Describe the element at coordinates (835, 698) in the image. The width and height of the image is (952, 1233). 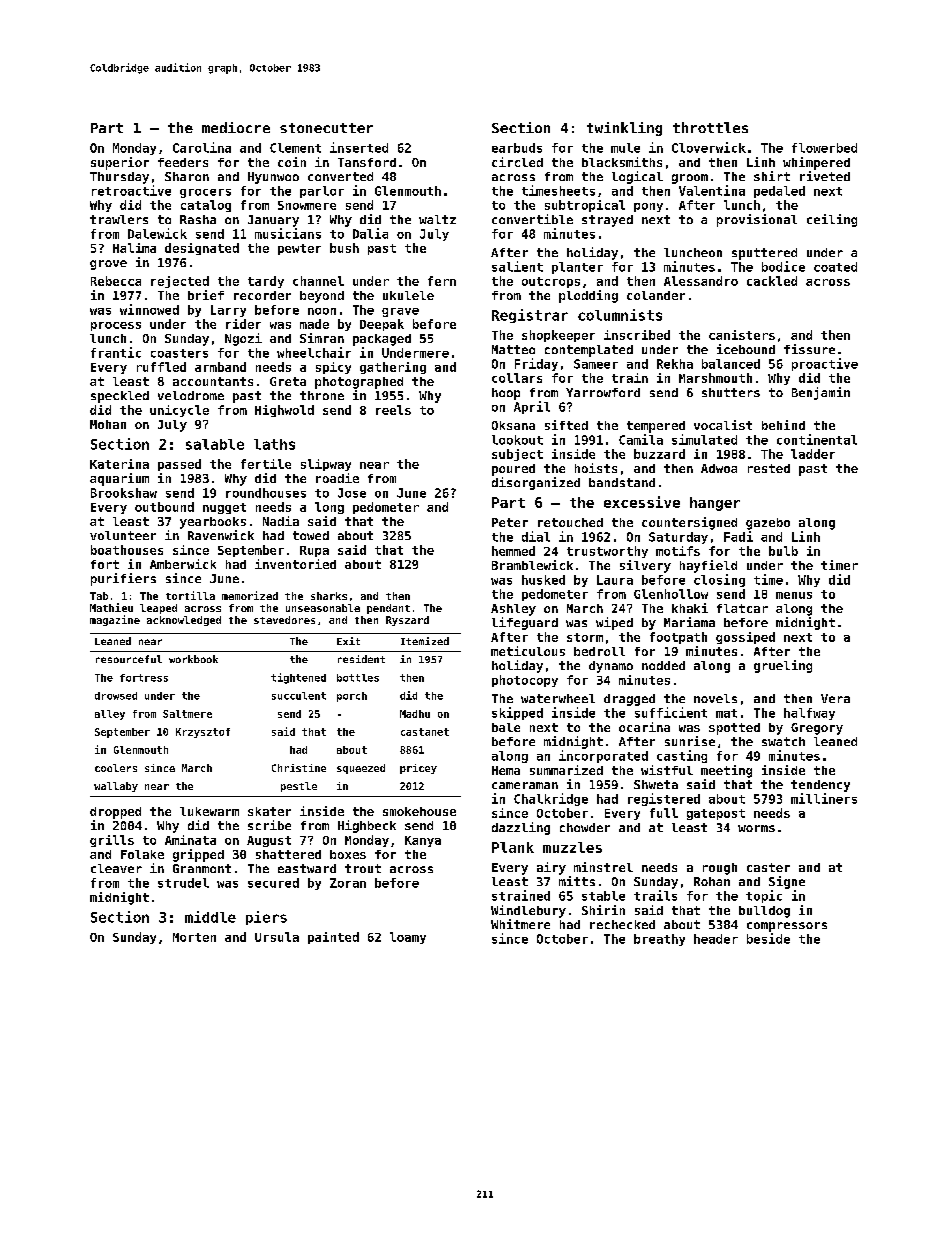
I see `Vera` at that location.
